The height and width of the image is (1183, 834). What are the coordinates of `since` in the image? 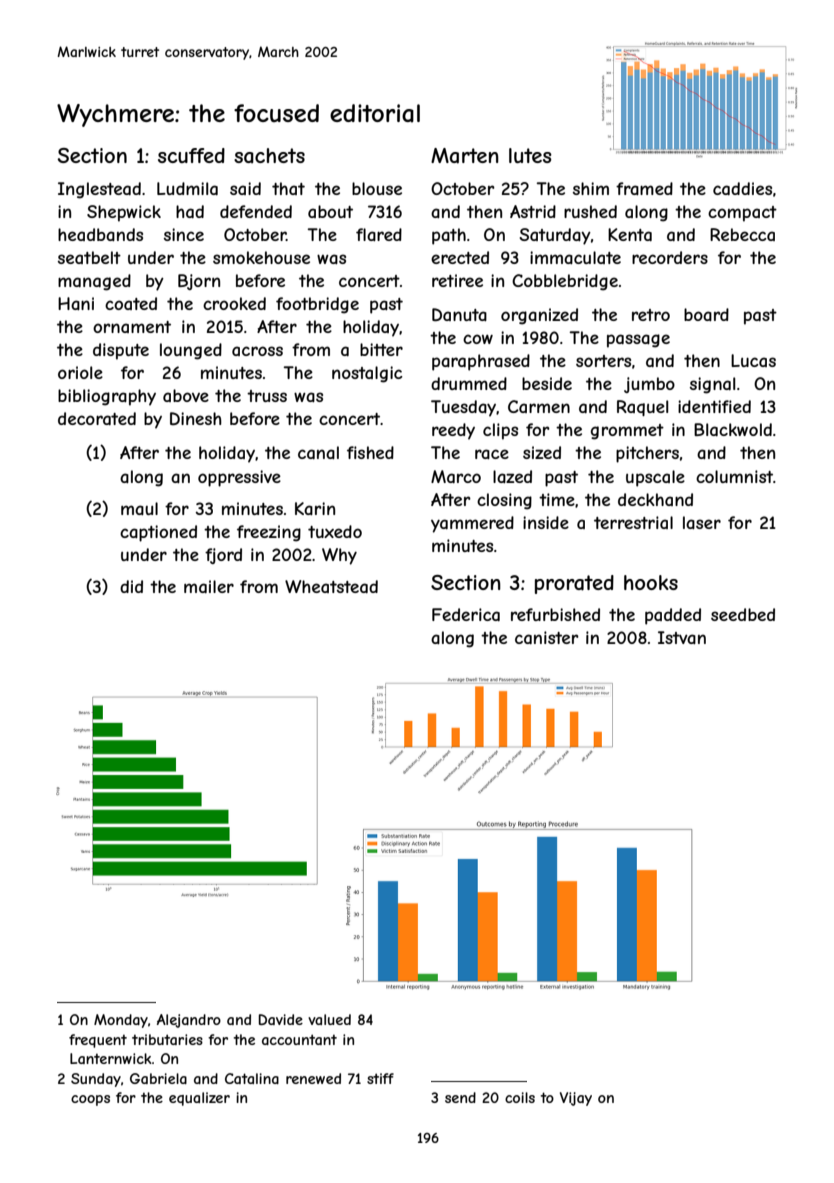 It's located at (184, 234).
